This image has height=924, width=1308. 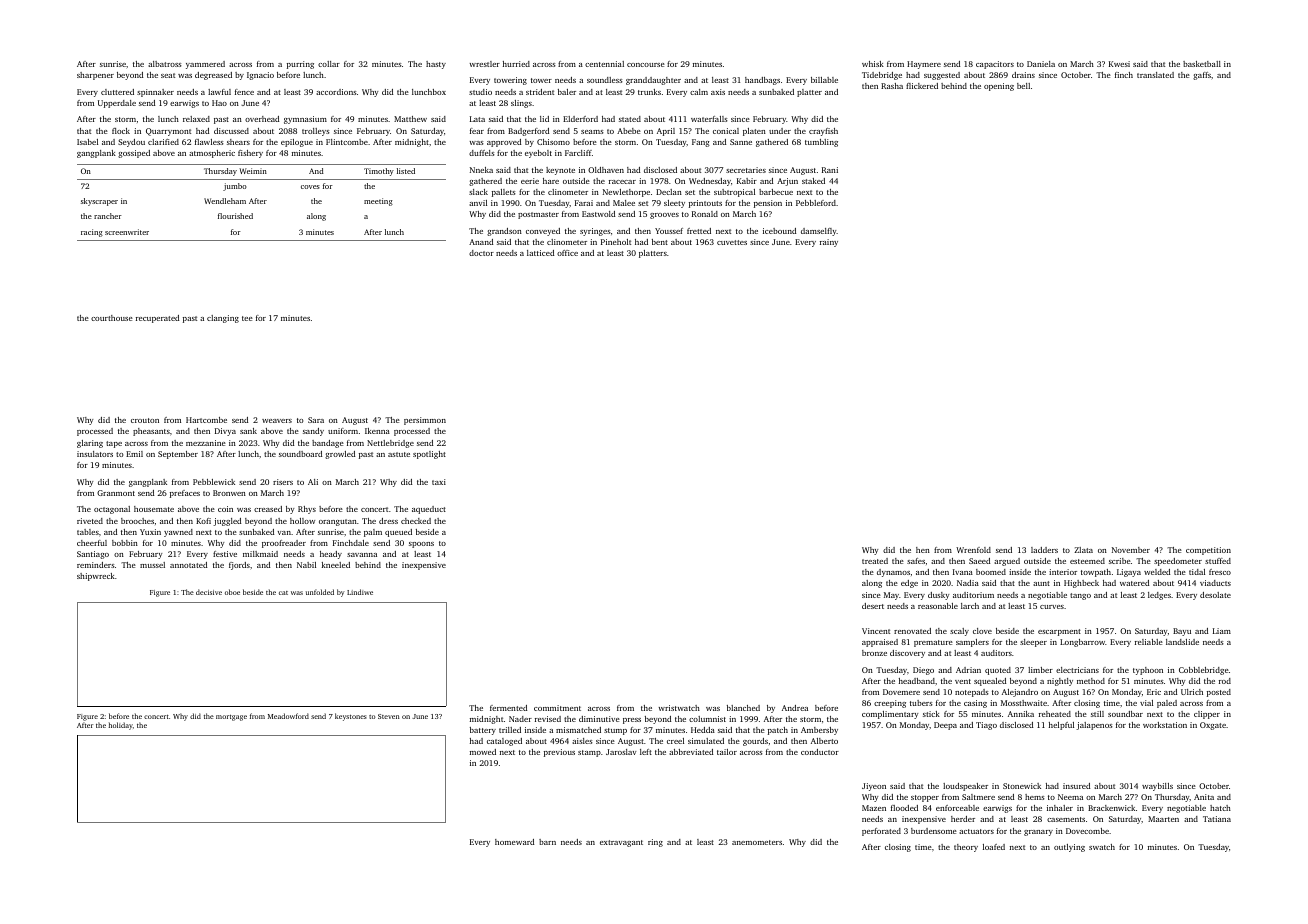 What do you see at coordinates (157, 319) in the image?
I see `recuperated` at bounding box center [157, 319].
